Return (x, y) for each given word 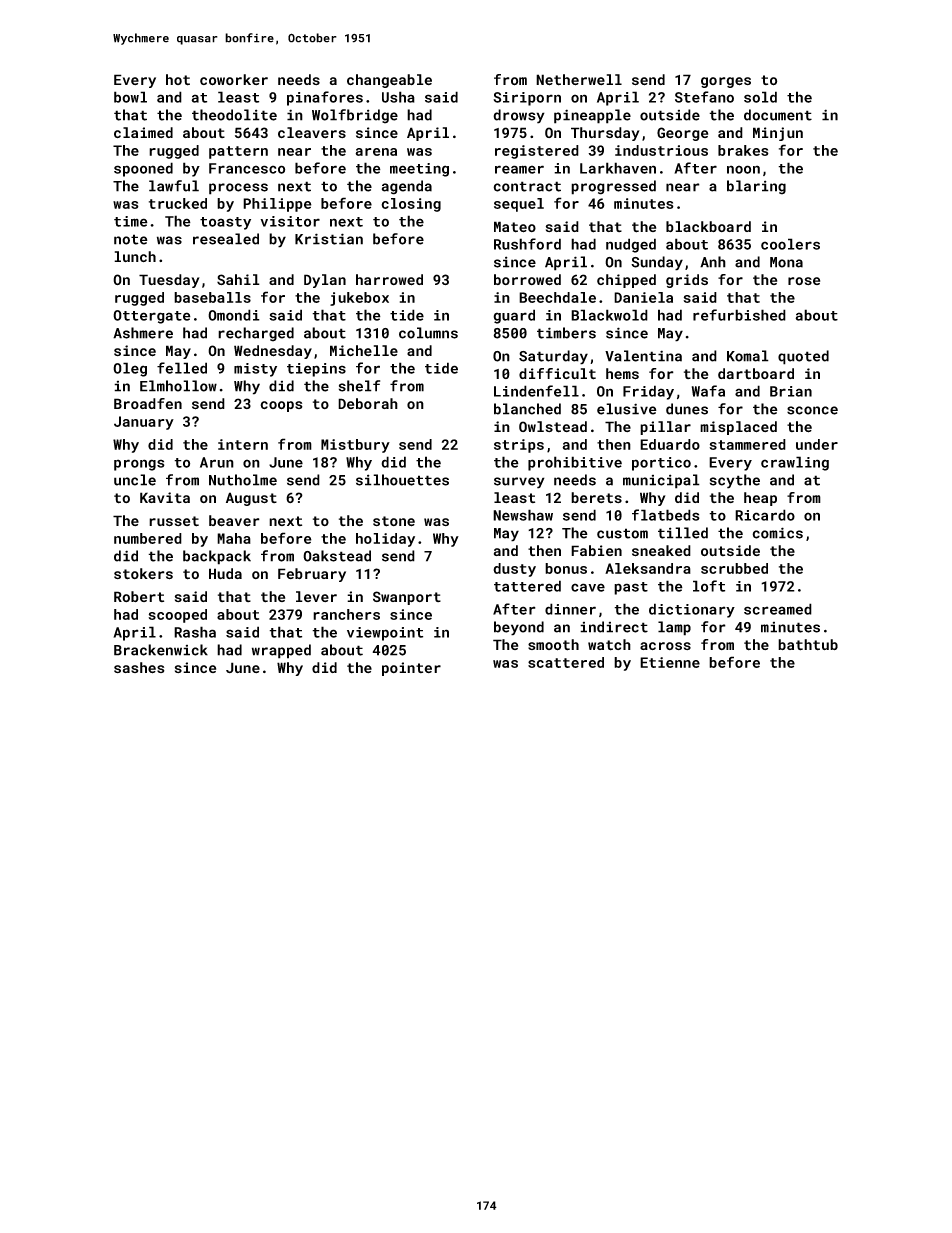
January (144, 423)
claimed (143, 132)
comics (777, 533)
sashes (139, 668)
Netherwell (579, 80)
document (778, 115)
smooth (553, 645)
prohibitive (575, 463)
